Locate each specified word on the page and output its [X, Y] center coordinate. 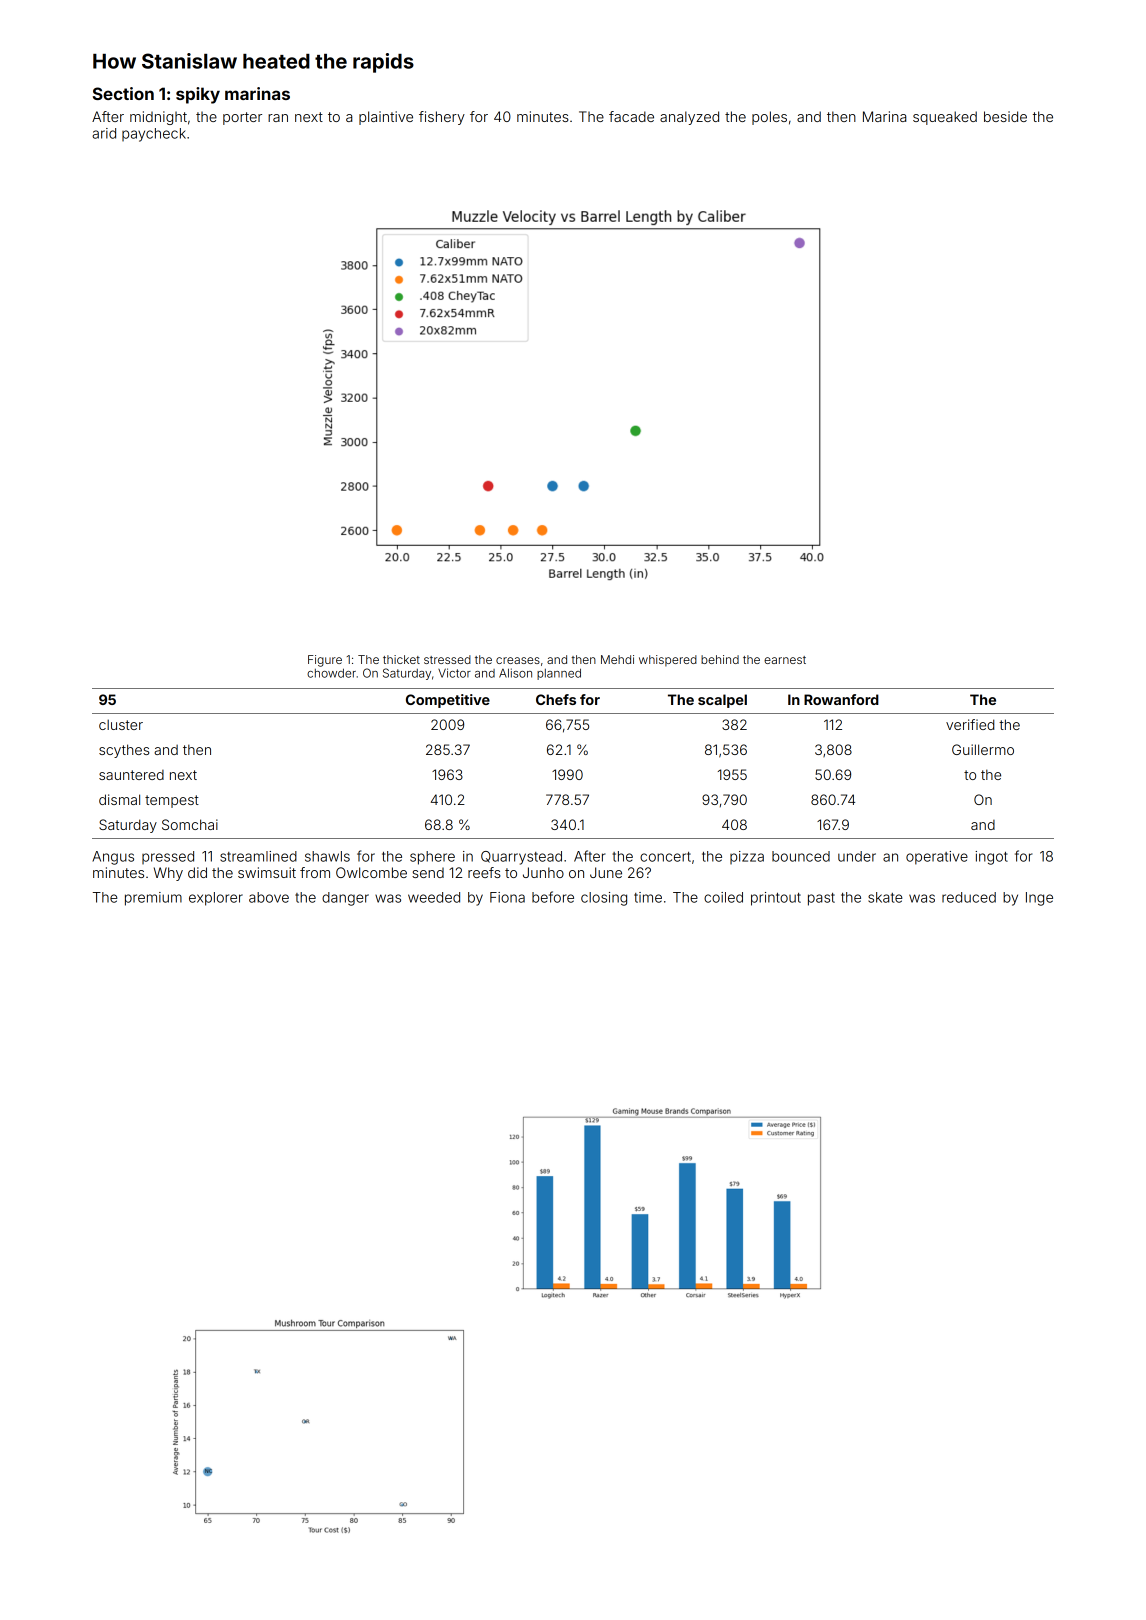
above [269, 897]
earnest [785, 660]
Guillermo [983, 749]
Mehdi [617, 659]
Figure [325, 661]
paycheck [154, 135]
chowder [331, 673]
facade [631, 116]
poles [769, 118]
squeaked [945, 118]
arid [104, 133]
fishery [442, 118]
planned [559, 674]
